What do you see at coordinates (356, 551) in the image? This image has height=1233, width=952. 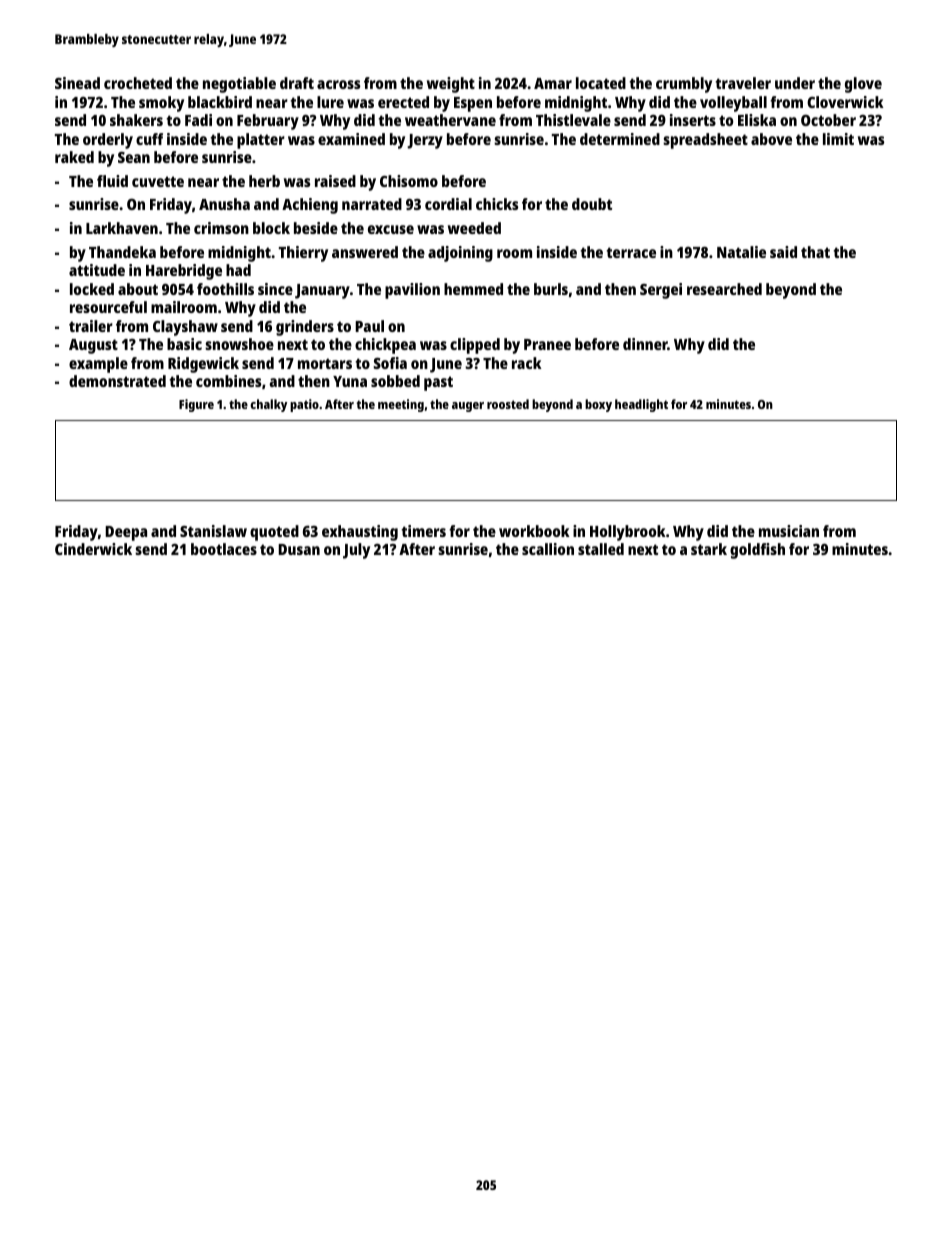 I see `July` at bounding box center [356, 551].
